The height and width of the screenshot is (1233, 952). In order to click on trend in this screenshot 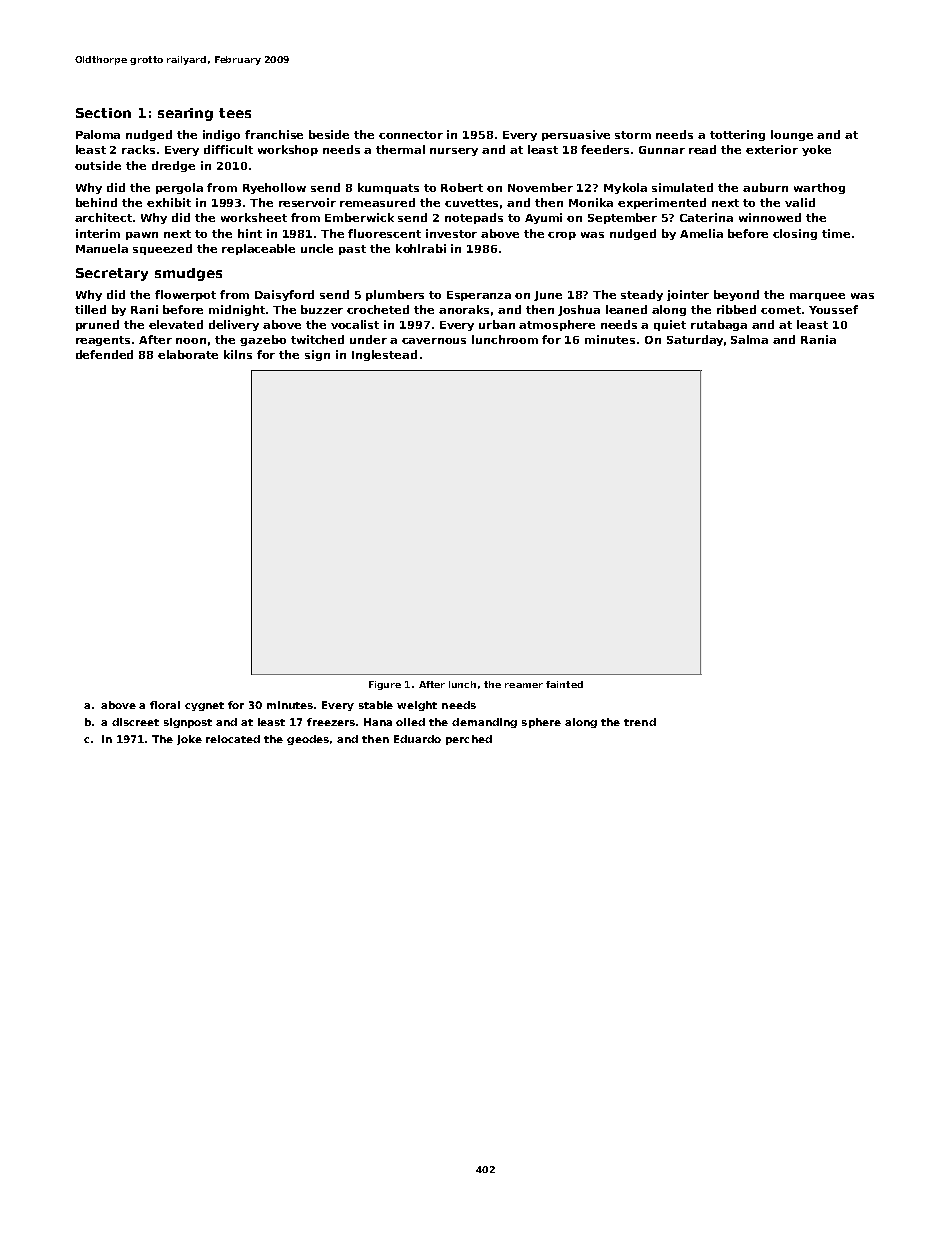, I will do `click(640, 722)`.
